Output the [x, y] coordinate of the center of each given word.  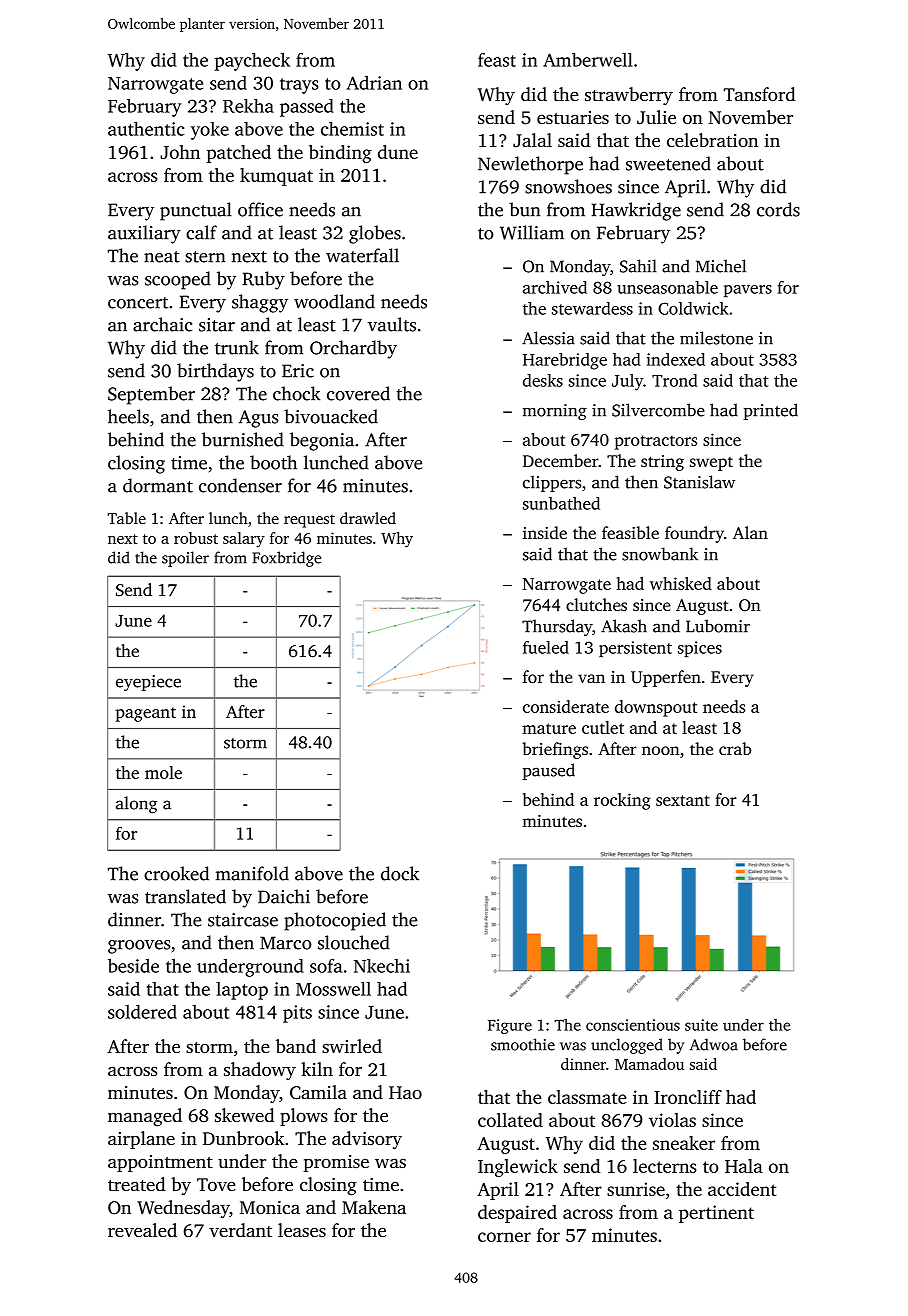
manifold [252, 873]
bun [524, 209]
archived [555, 287]
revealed [142, 1230]
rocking [622, 801]
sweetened [668, 163]
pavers [748, 291]
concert [138, 303]
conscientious [633, 1025]
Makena [374, 1207]
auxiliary [144, 234]
